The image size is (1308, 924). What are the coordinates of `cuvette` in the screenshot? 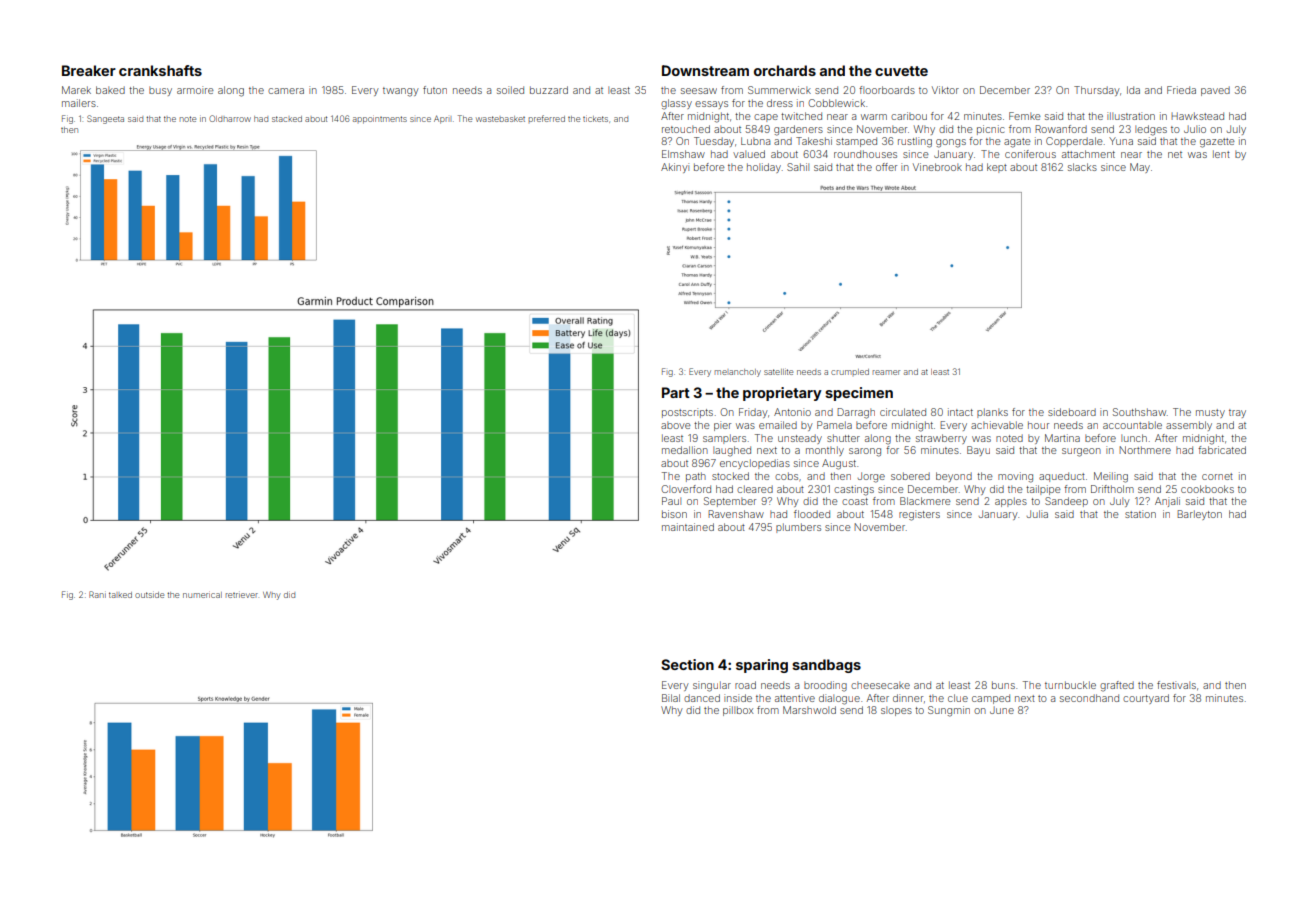 It's located at (901, 71).
